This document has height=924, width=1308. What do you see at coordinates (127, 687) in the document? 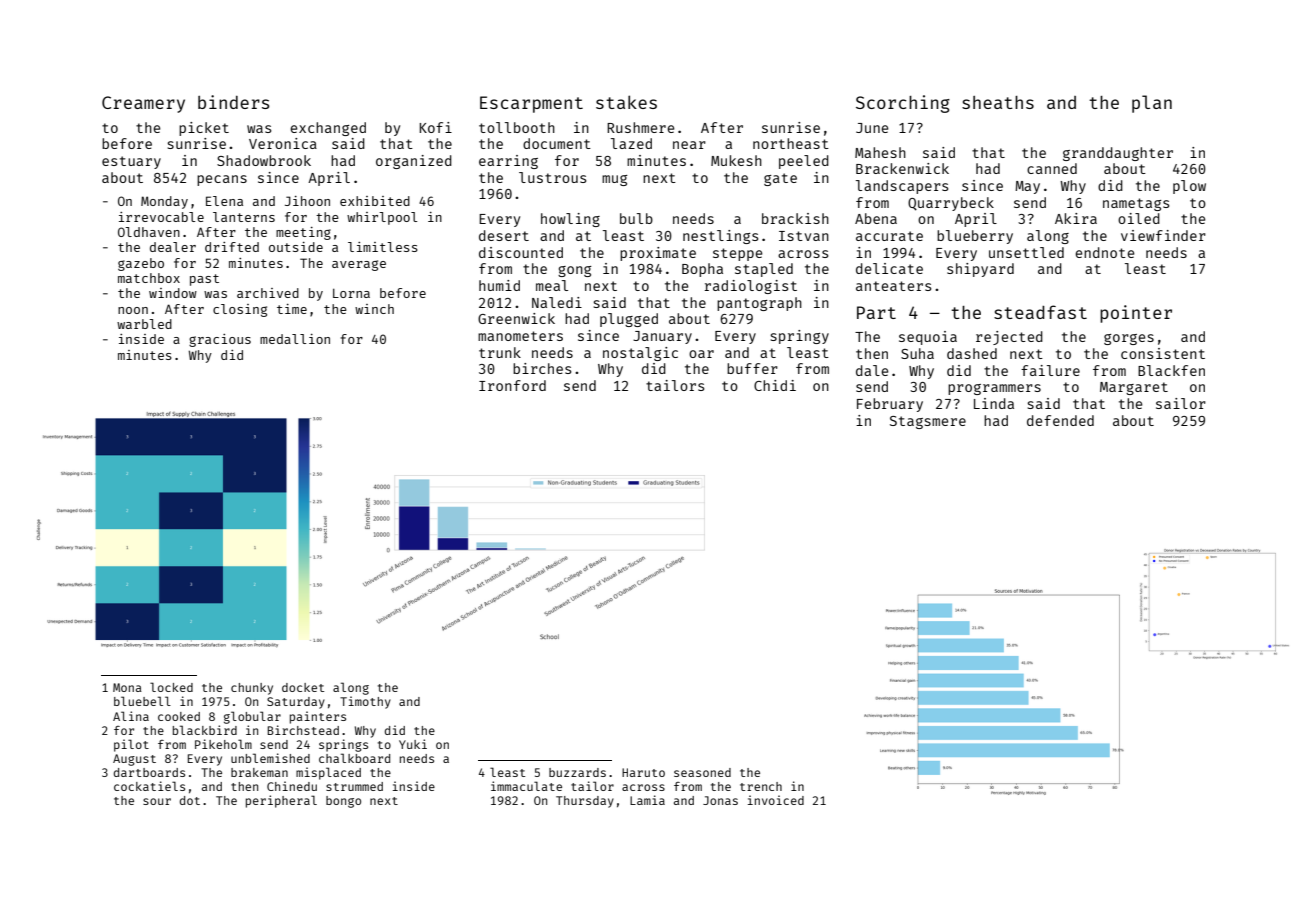
I see `Mona` at bounding box center [127, 687].
